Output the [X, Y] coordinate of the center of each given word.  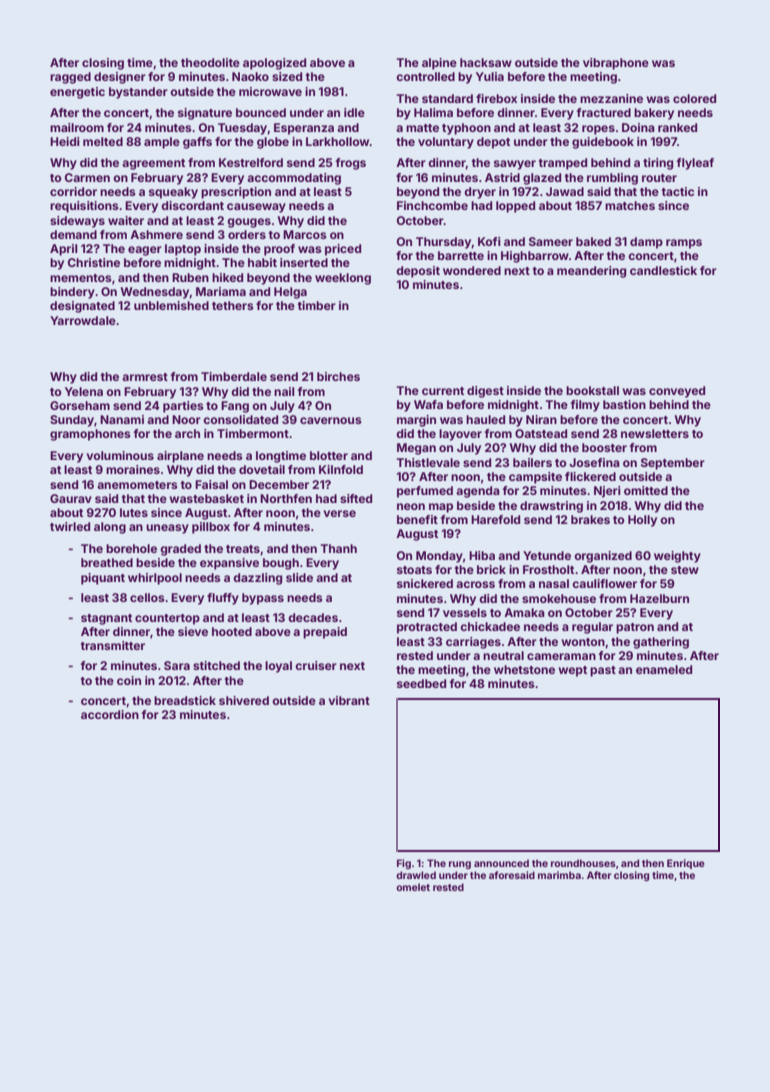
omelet [413, 887]
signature [205, 114]
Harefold [495, 519]
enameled [664, 669]
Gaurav [71, 498]
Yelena [84, 391]
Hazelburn [659, 598]
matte [422, 128]
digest [485, 392]
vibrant [349, 700]
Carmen [87, 177]
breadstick [185, 700]
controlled [425, 76]
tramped [562, 164]
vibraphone [616, 64]
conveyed [677, 392]
